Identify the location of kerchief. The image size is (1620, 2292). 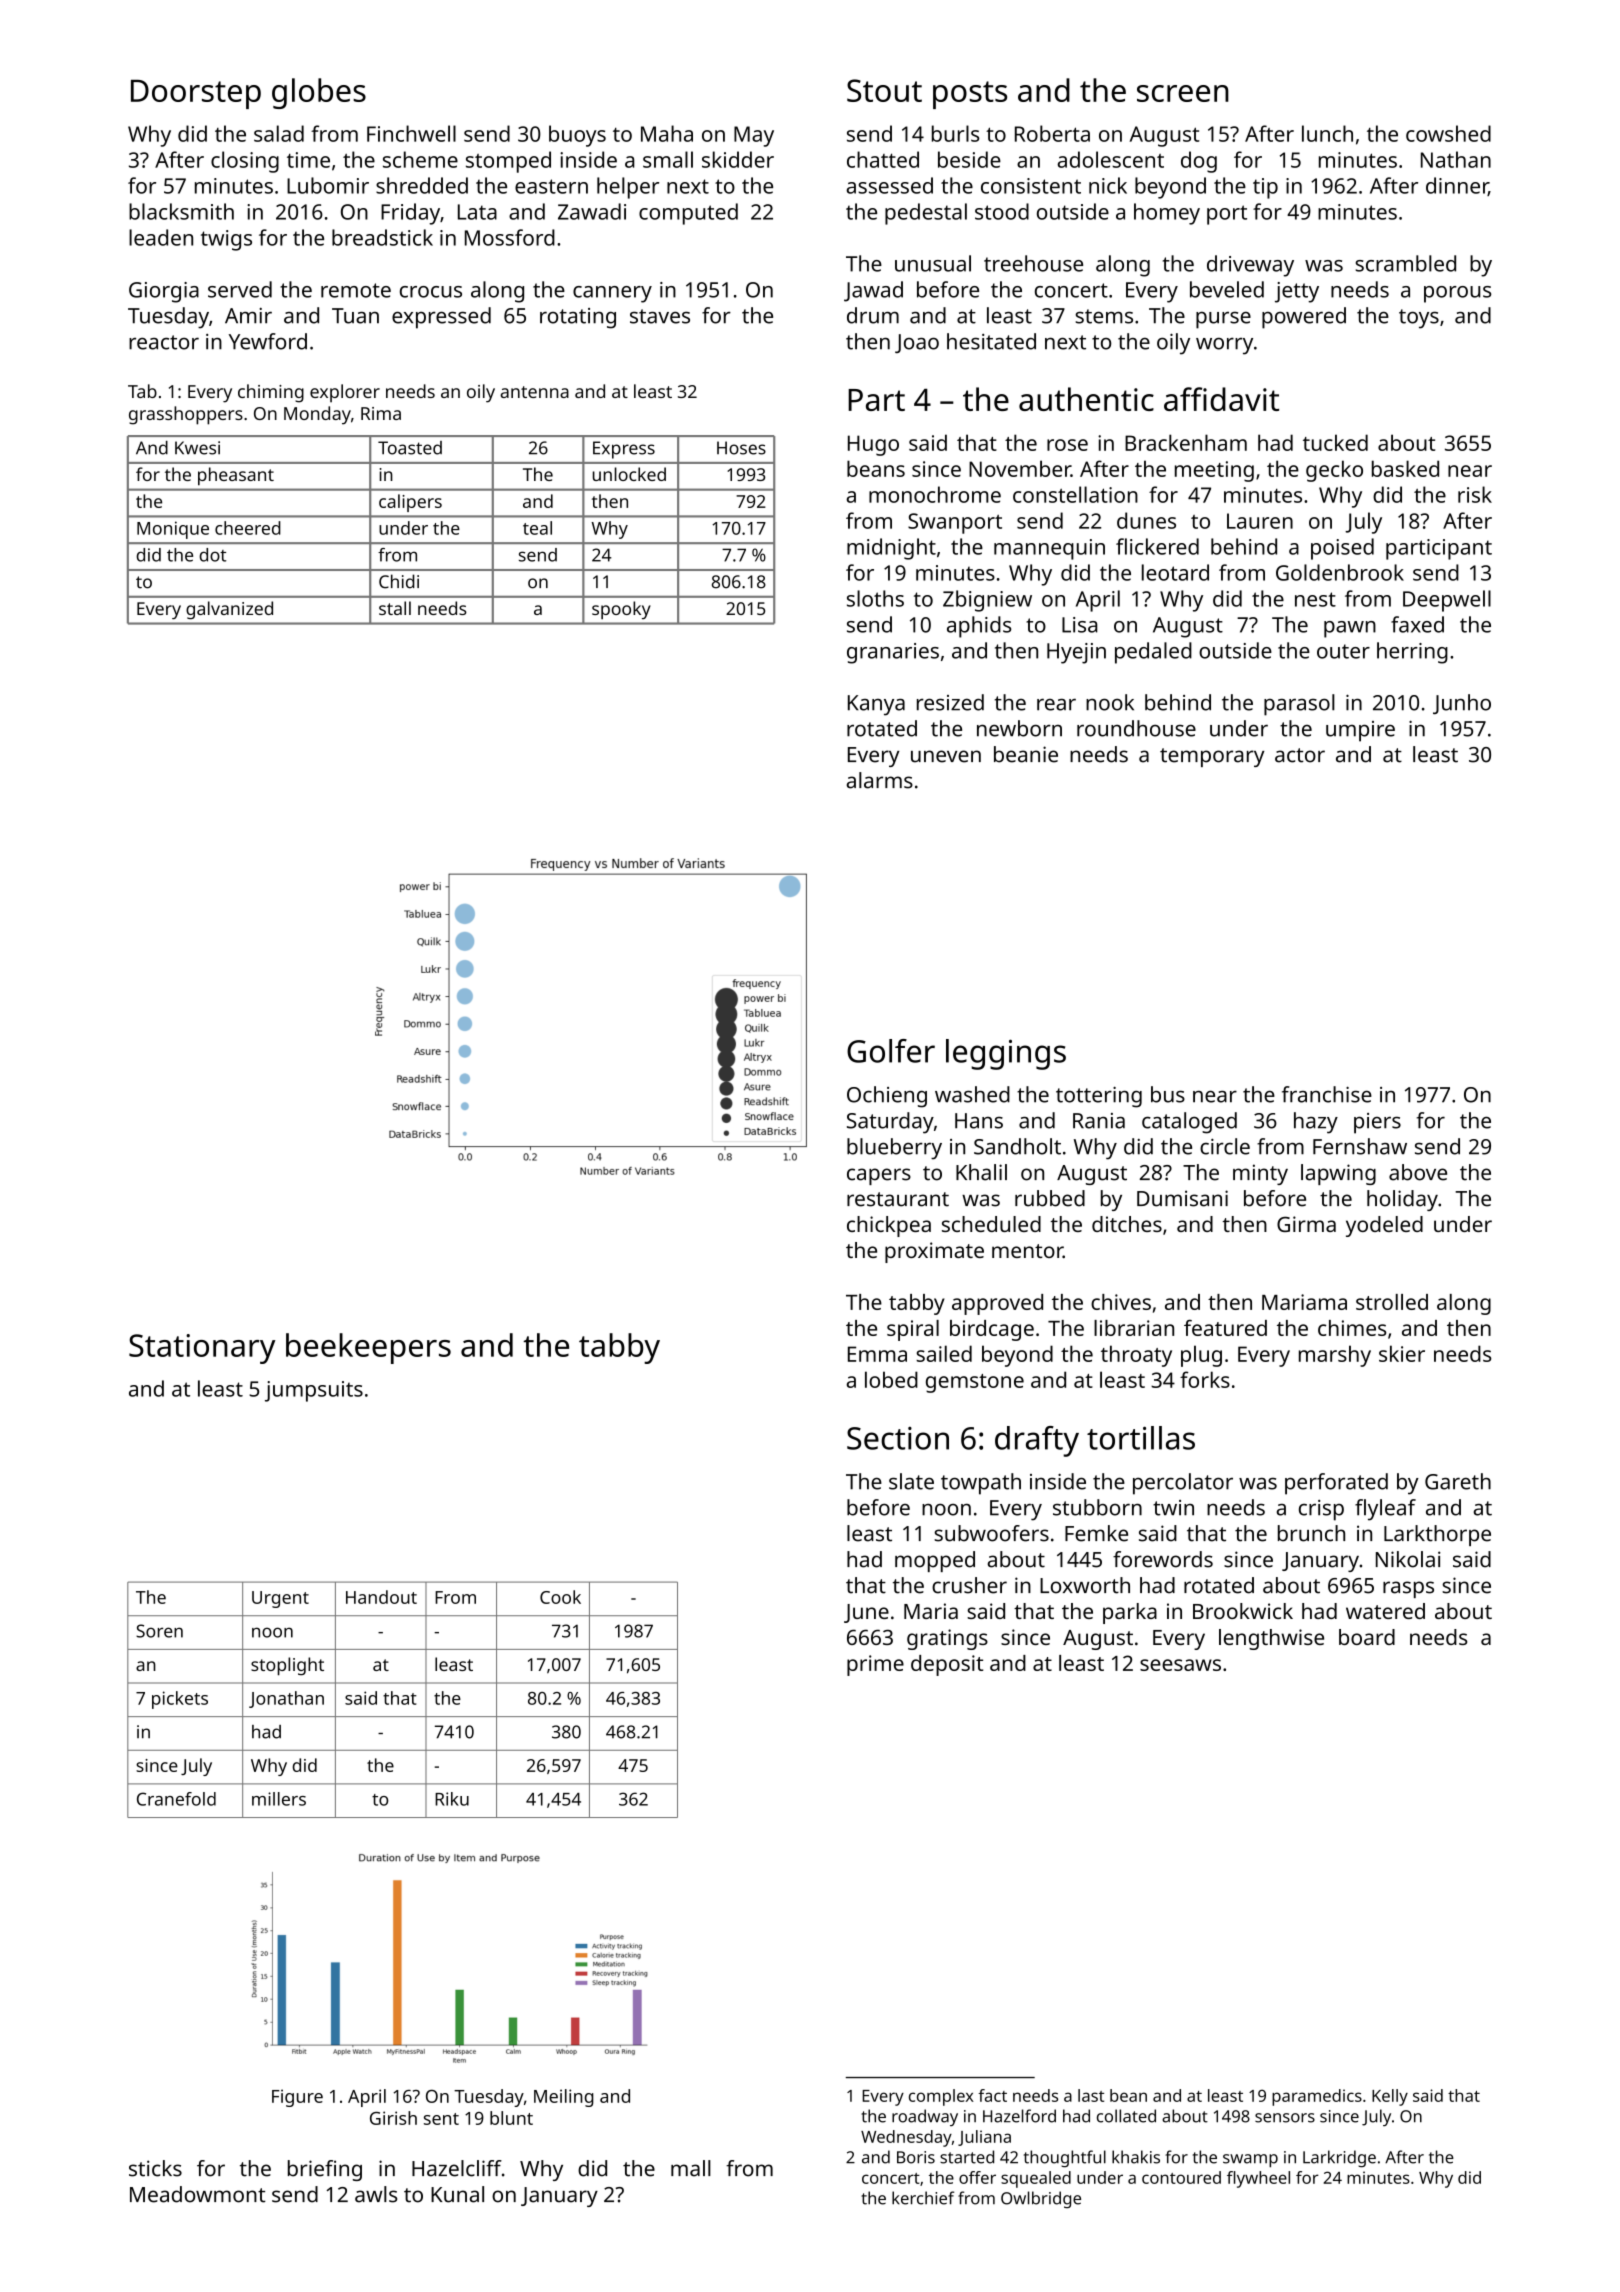
(923, 2198).
